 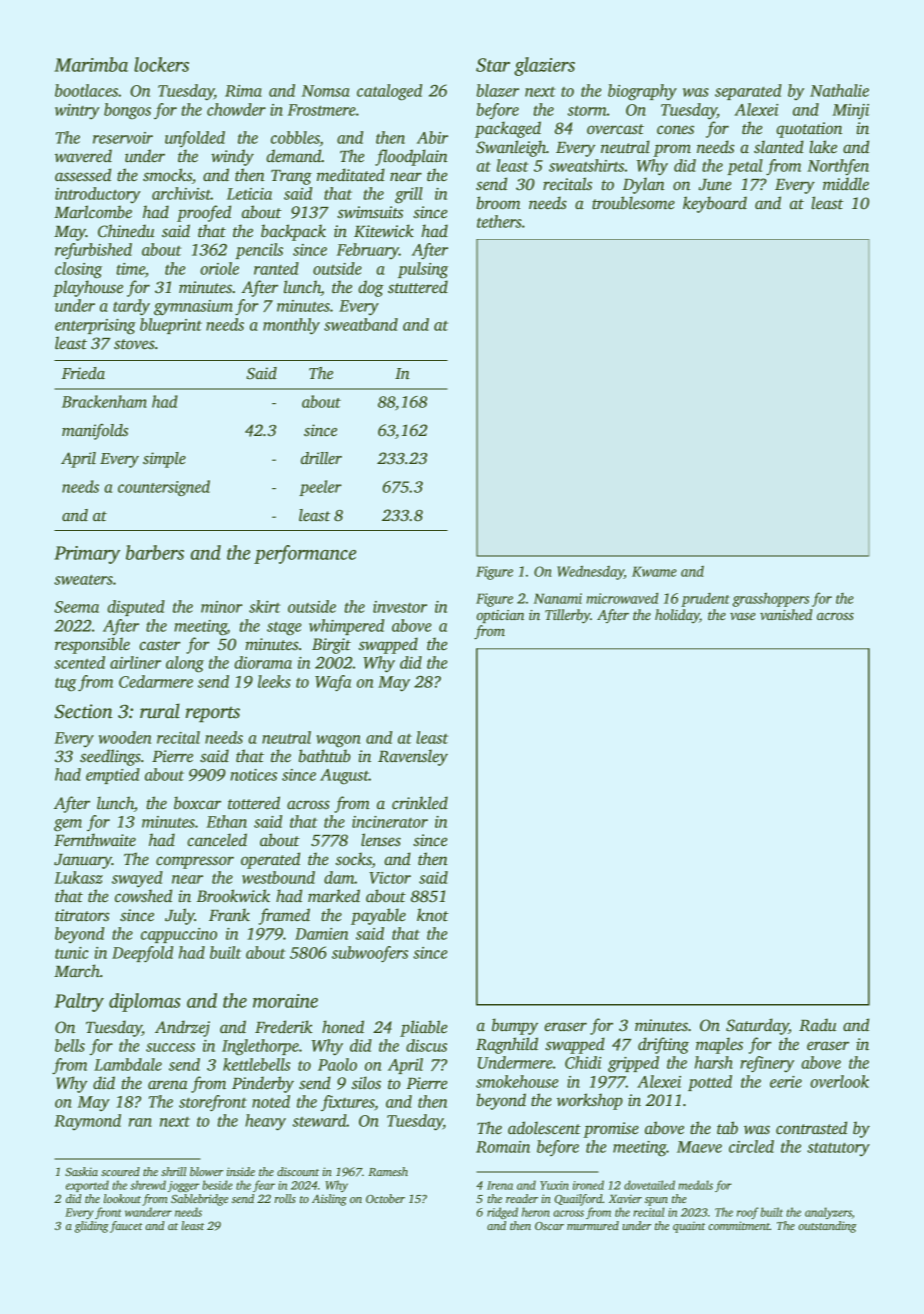 What do you see at coordinates (236, 109) in the screenshot?
I see `chowder` at bounding box center [236, 109].
